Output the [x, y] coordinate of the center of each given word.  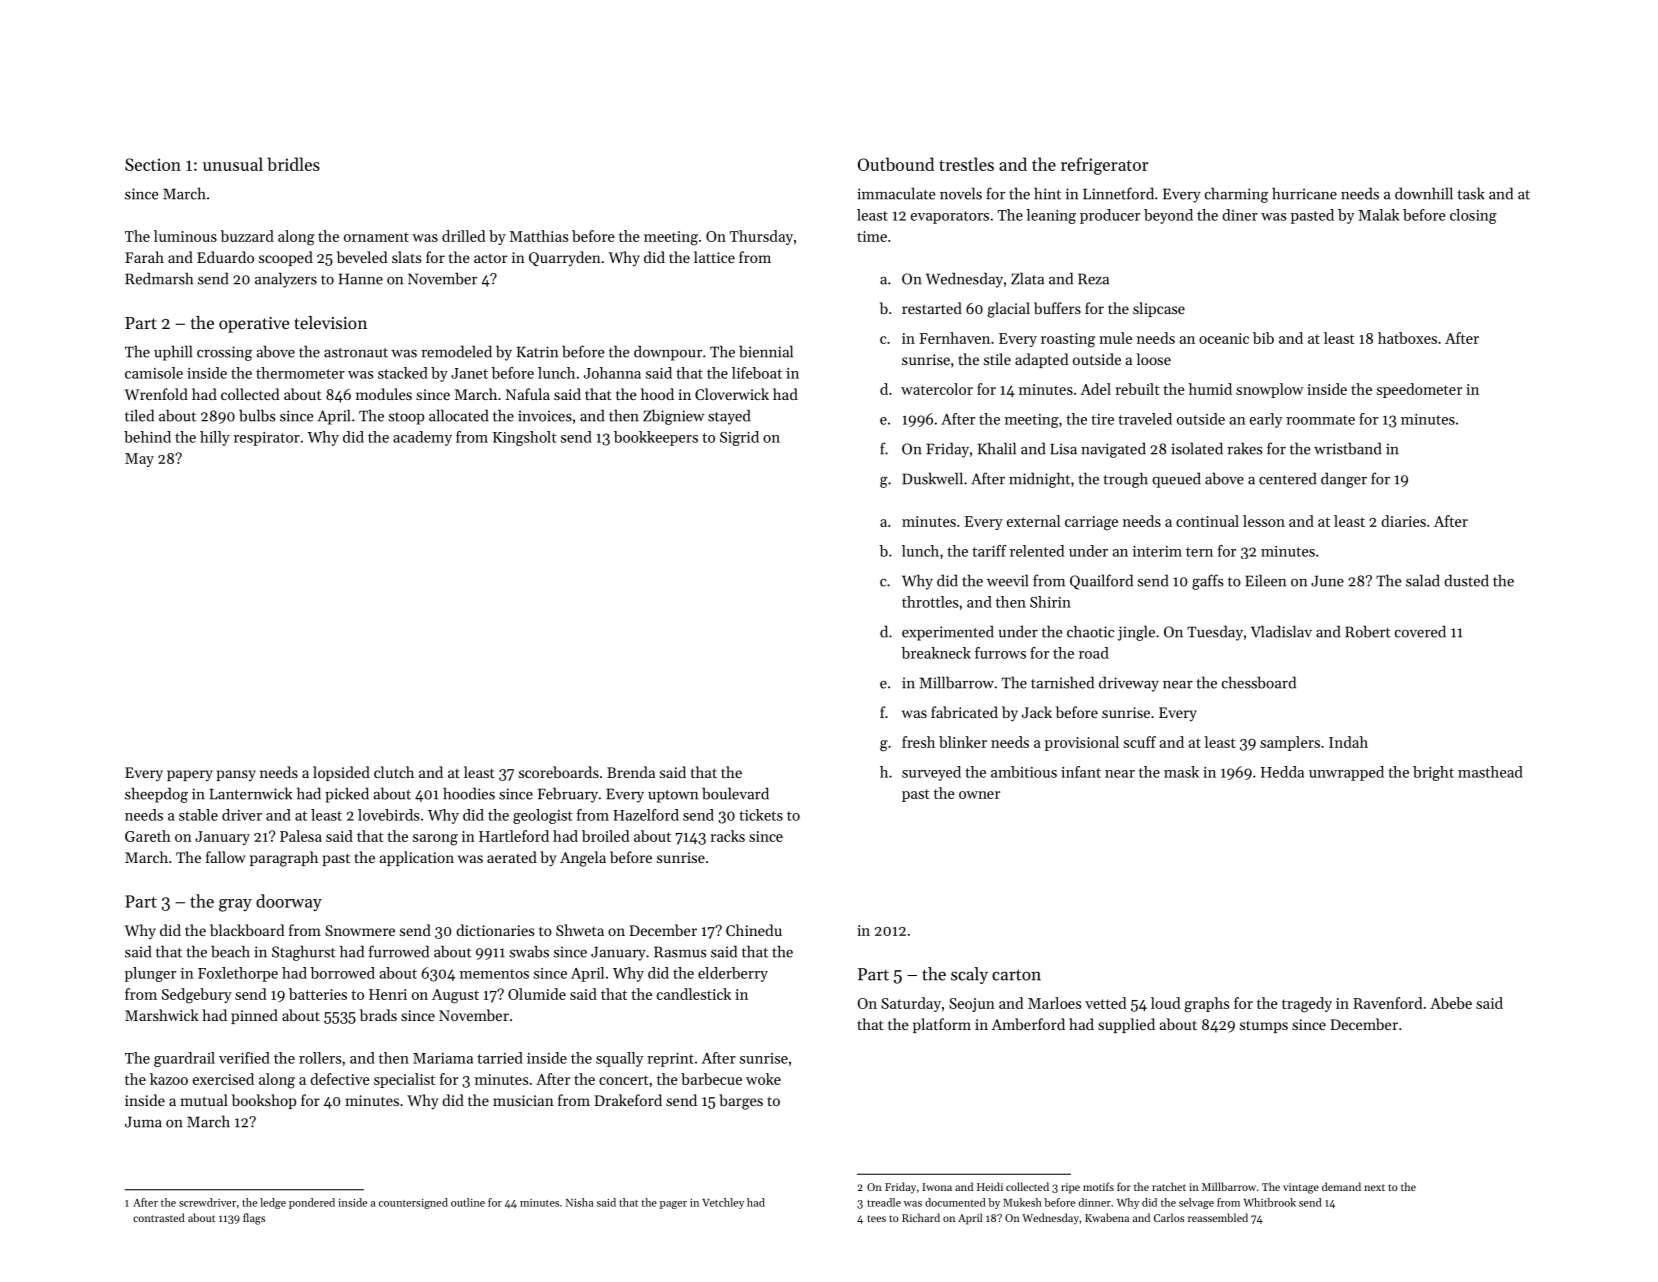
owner [979, 795]
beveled [362, 257]
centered [1287, 478]
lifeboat [757, 373]
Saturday [911, 1004]
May [139, 460]
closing [1473, 216]
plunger [150, 974]
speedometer [1419, 390]
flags [254, 1219]
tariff [989, 551]
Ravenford [1387, 1003]
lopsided [341, 773]
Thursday [761, 237]
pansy [236, 775]
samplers [1290, 743]
